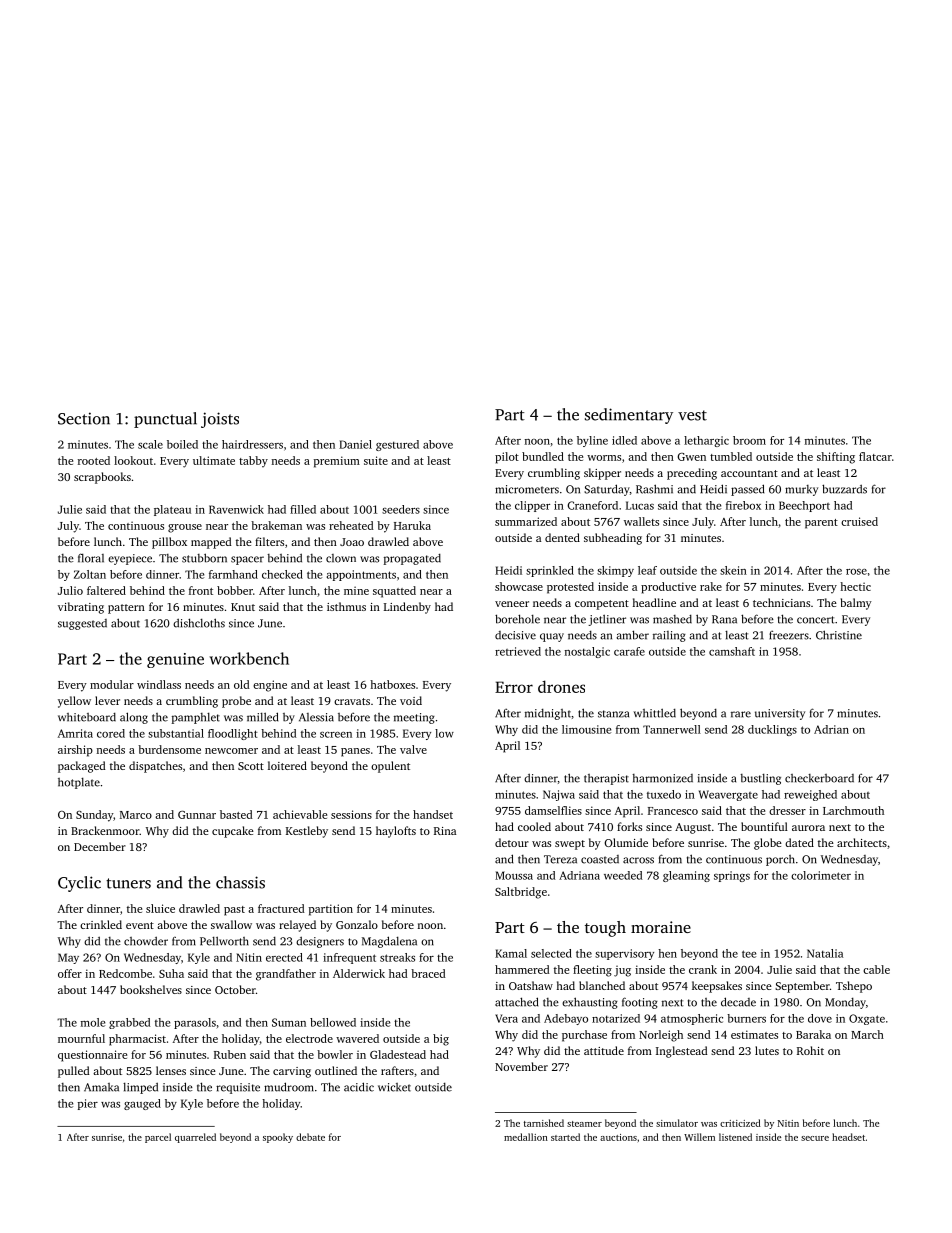  What do you see at coordinates (692, 415) in the image?
I see `vest` at bounding box center [692, 415].
